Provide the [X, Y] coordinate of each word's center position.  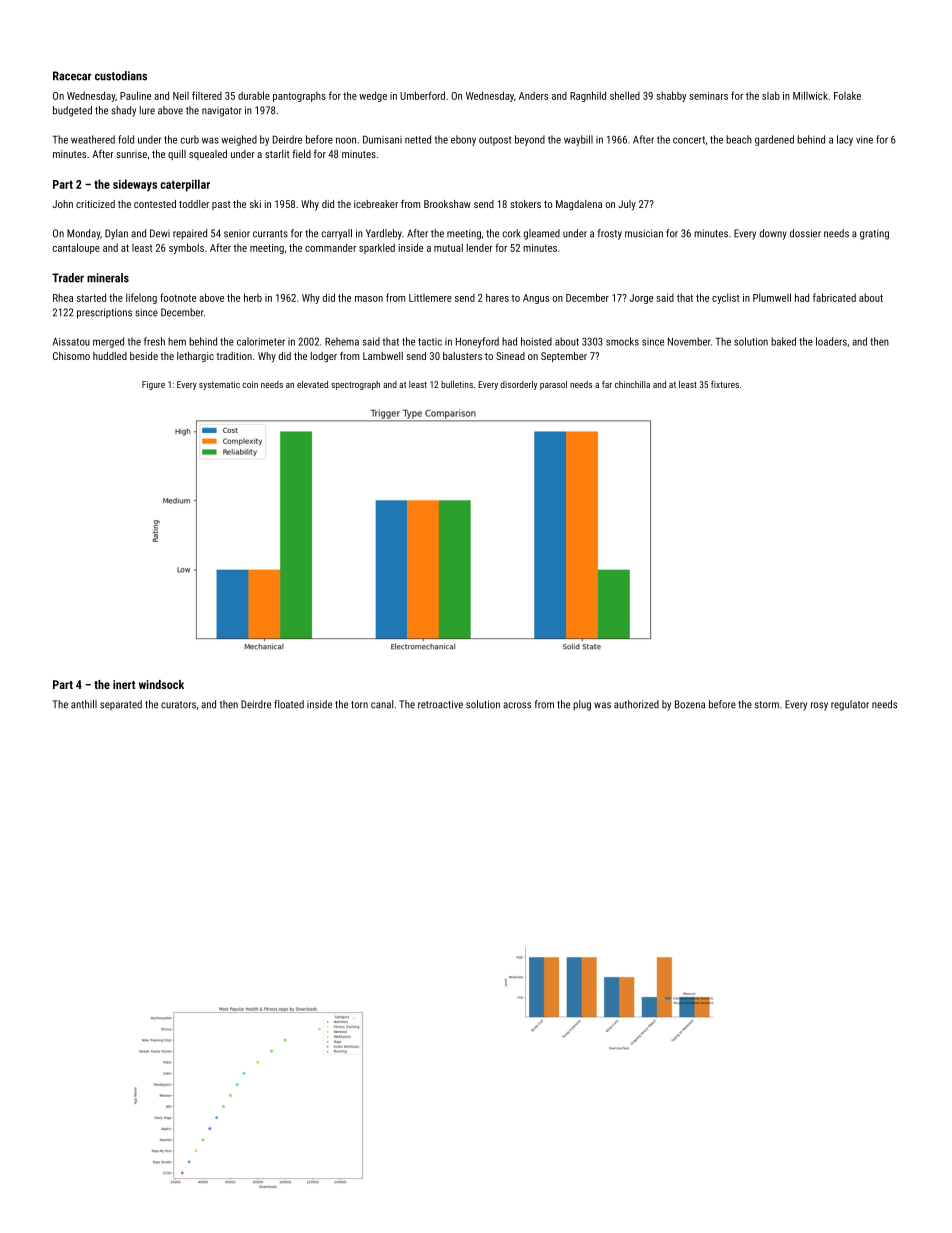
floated [289, 704]
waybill [578, 140]
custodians [121, 76]
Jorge [641, 299]
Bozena [690, 704]
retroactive [440, 704]
